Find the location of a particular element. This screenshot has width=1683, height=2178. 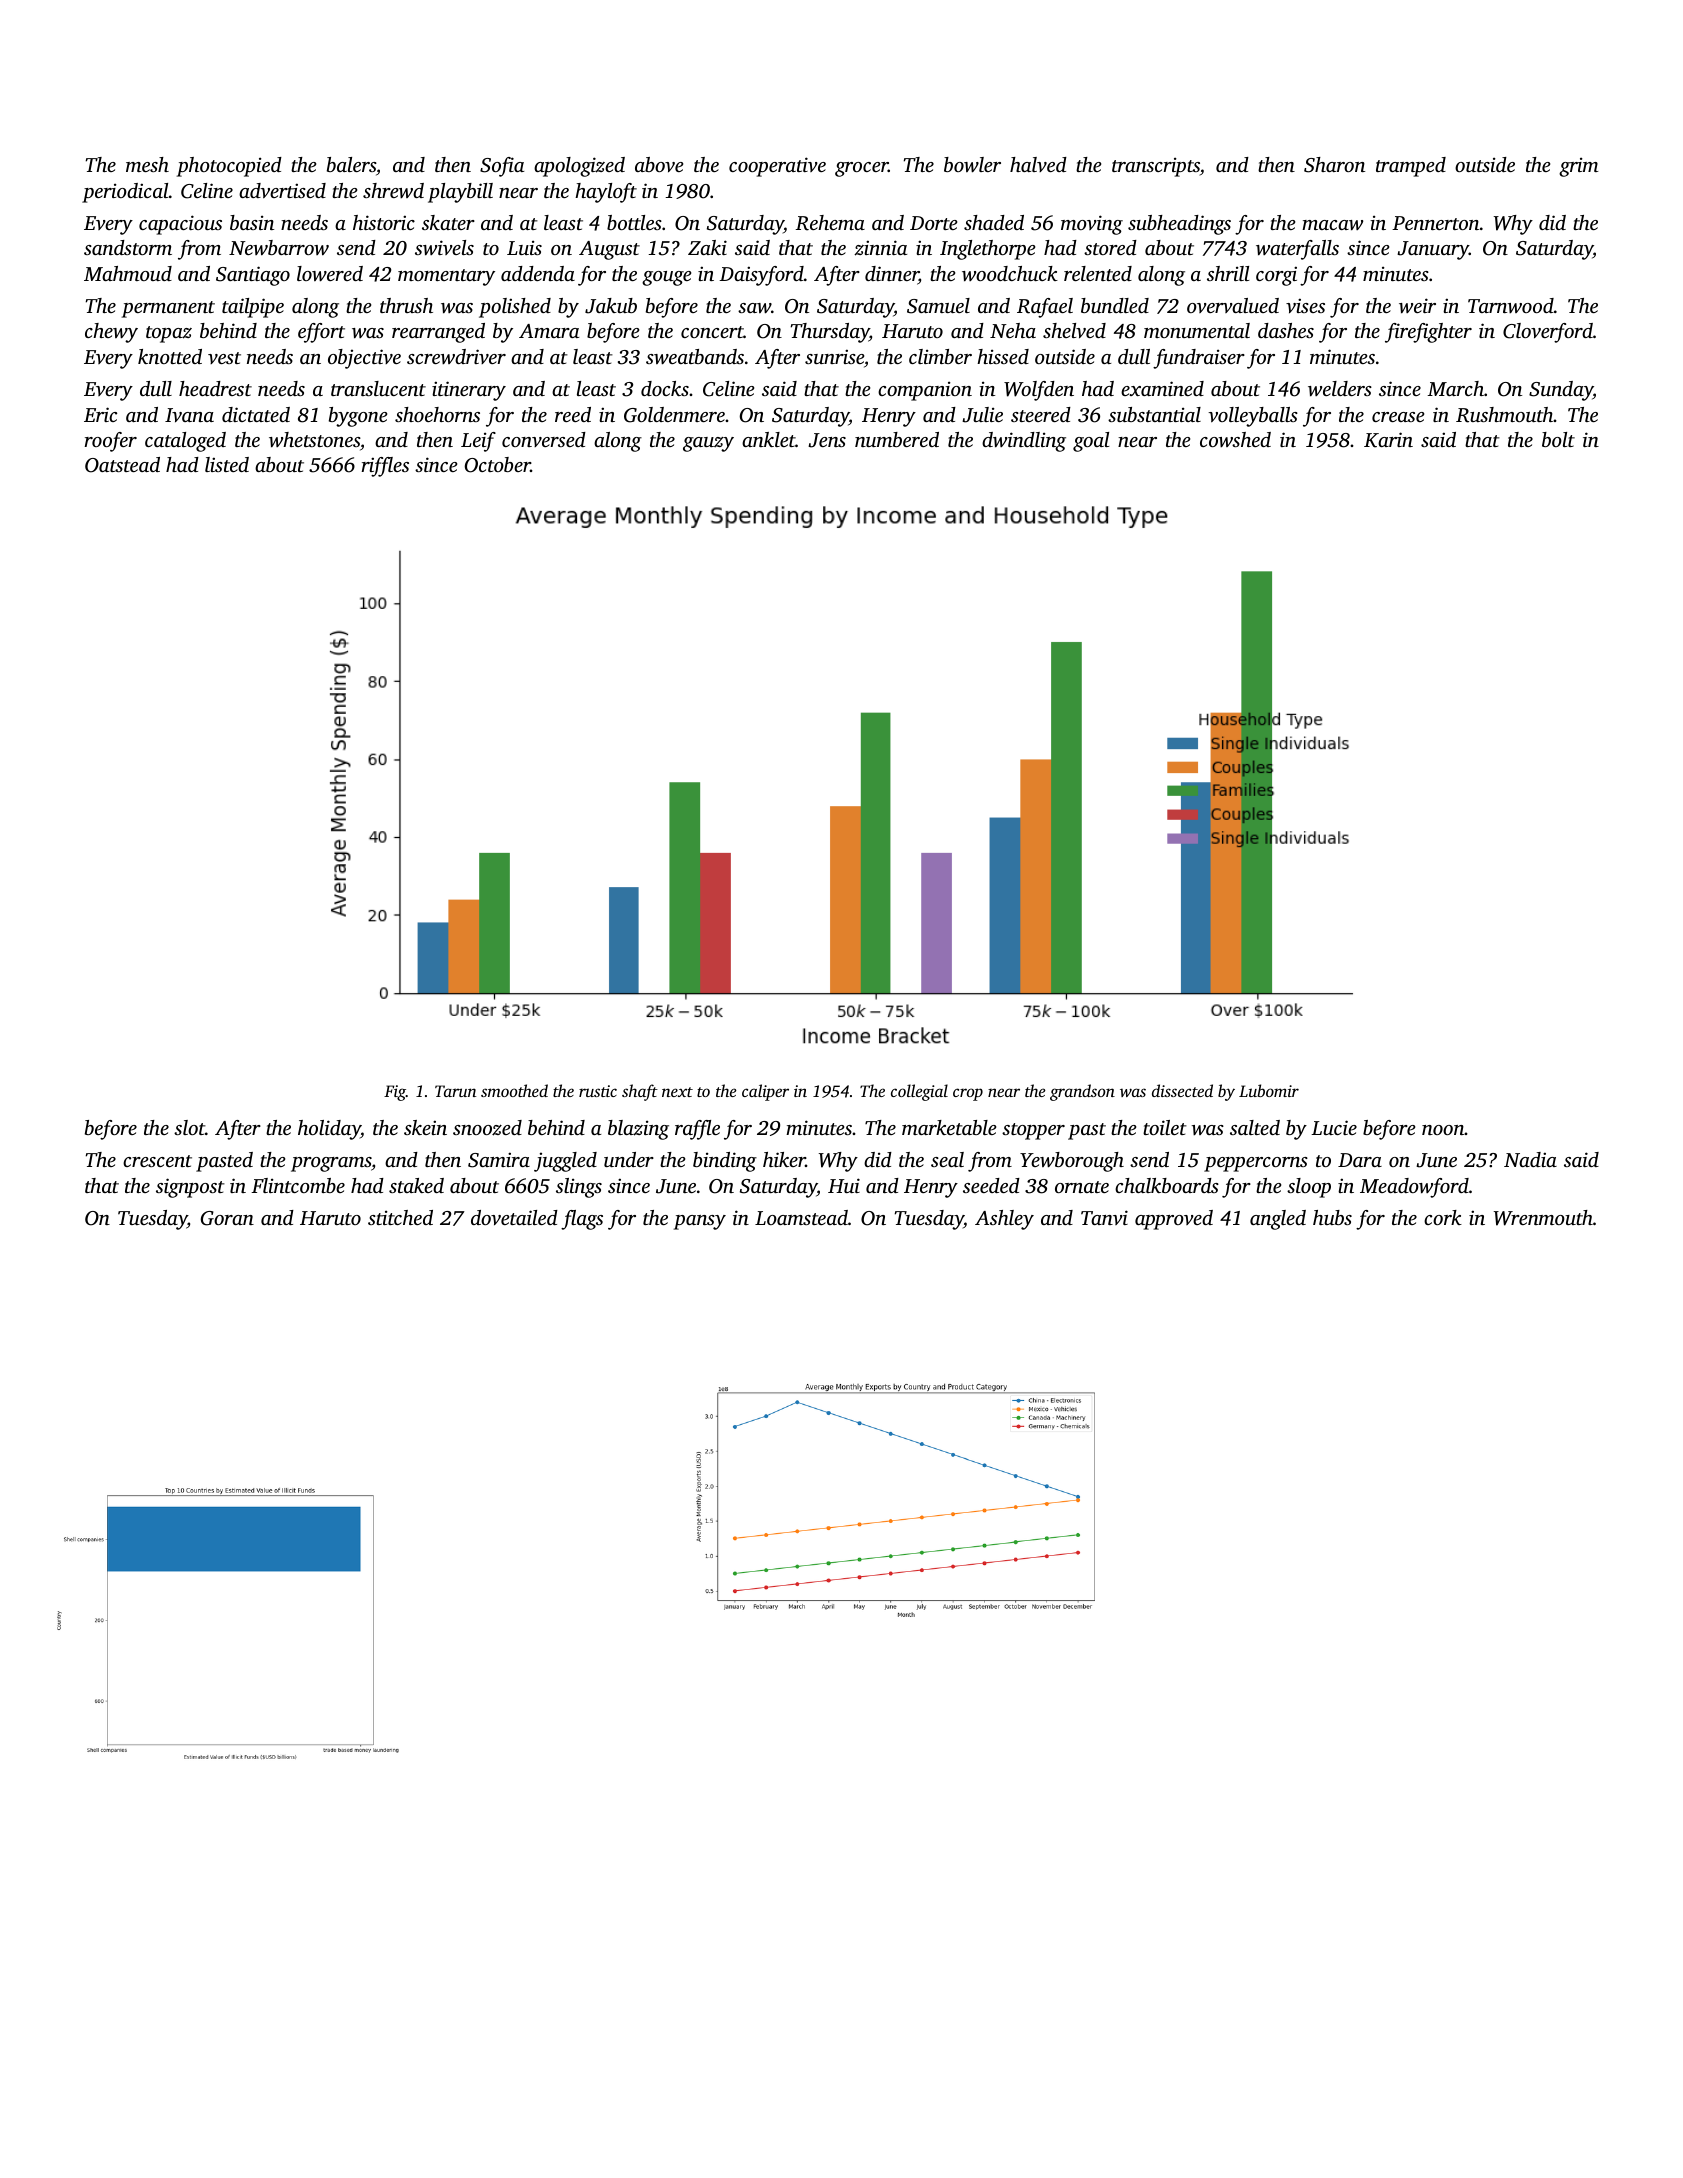

caliper is located at coordinates (765, 1092).
